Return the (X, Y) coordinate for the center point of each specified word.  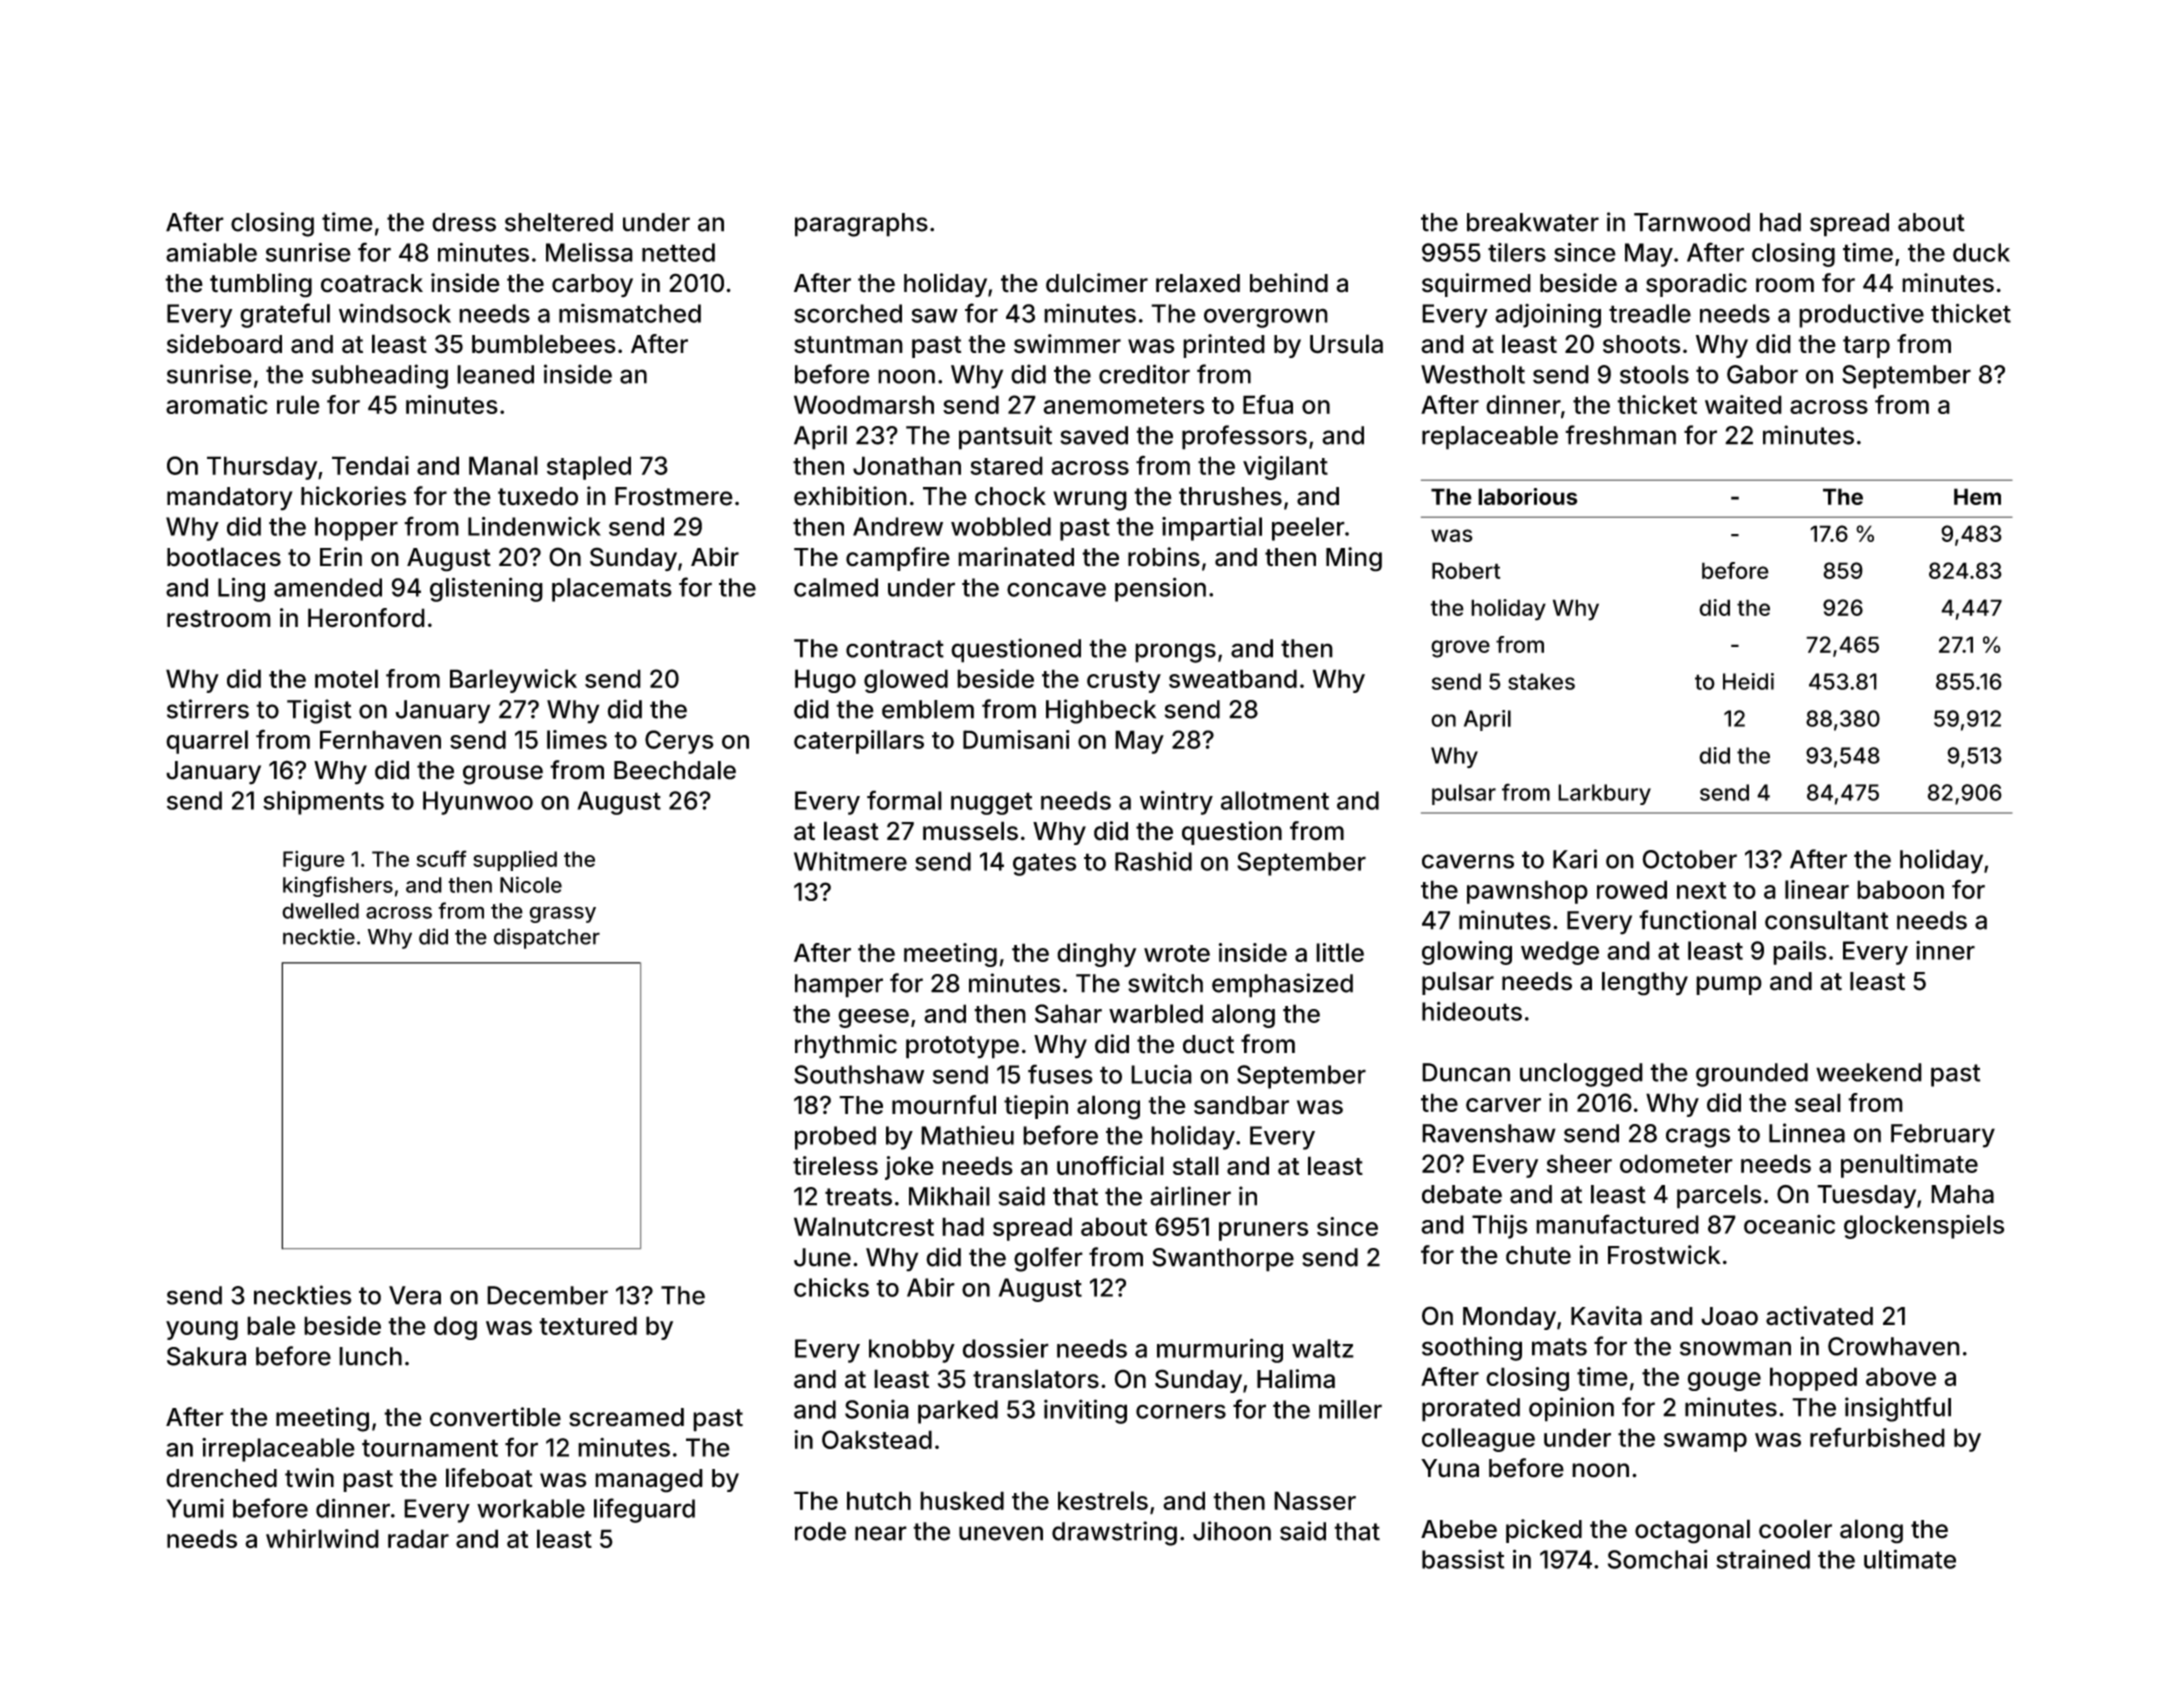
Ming (1354, 559)
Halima (1296, 1379)
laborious (1527, 496)
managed (649, 1481)
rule (298, 404)
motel (346, 678)
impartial (1212, 529)
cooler (1795, 1529)
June (822, 1257)
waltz (1323, 1348)
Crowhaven (1894, 1346)
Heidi (1748, 681)
